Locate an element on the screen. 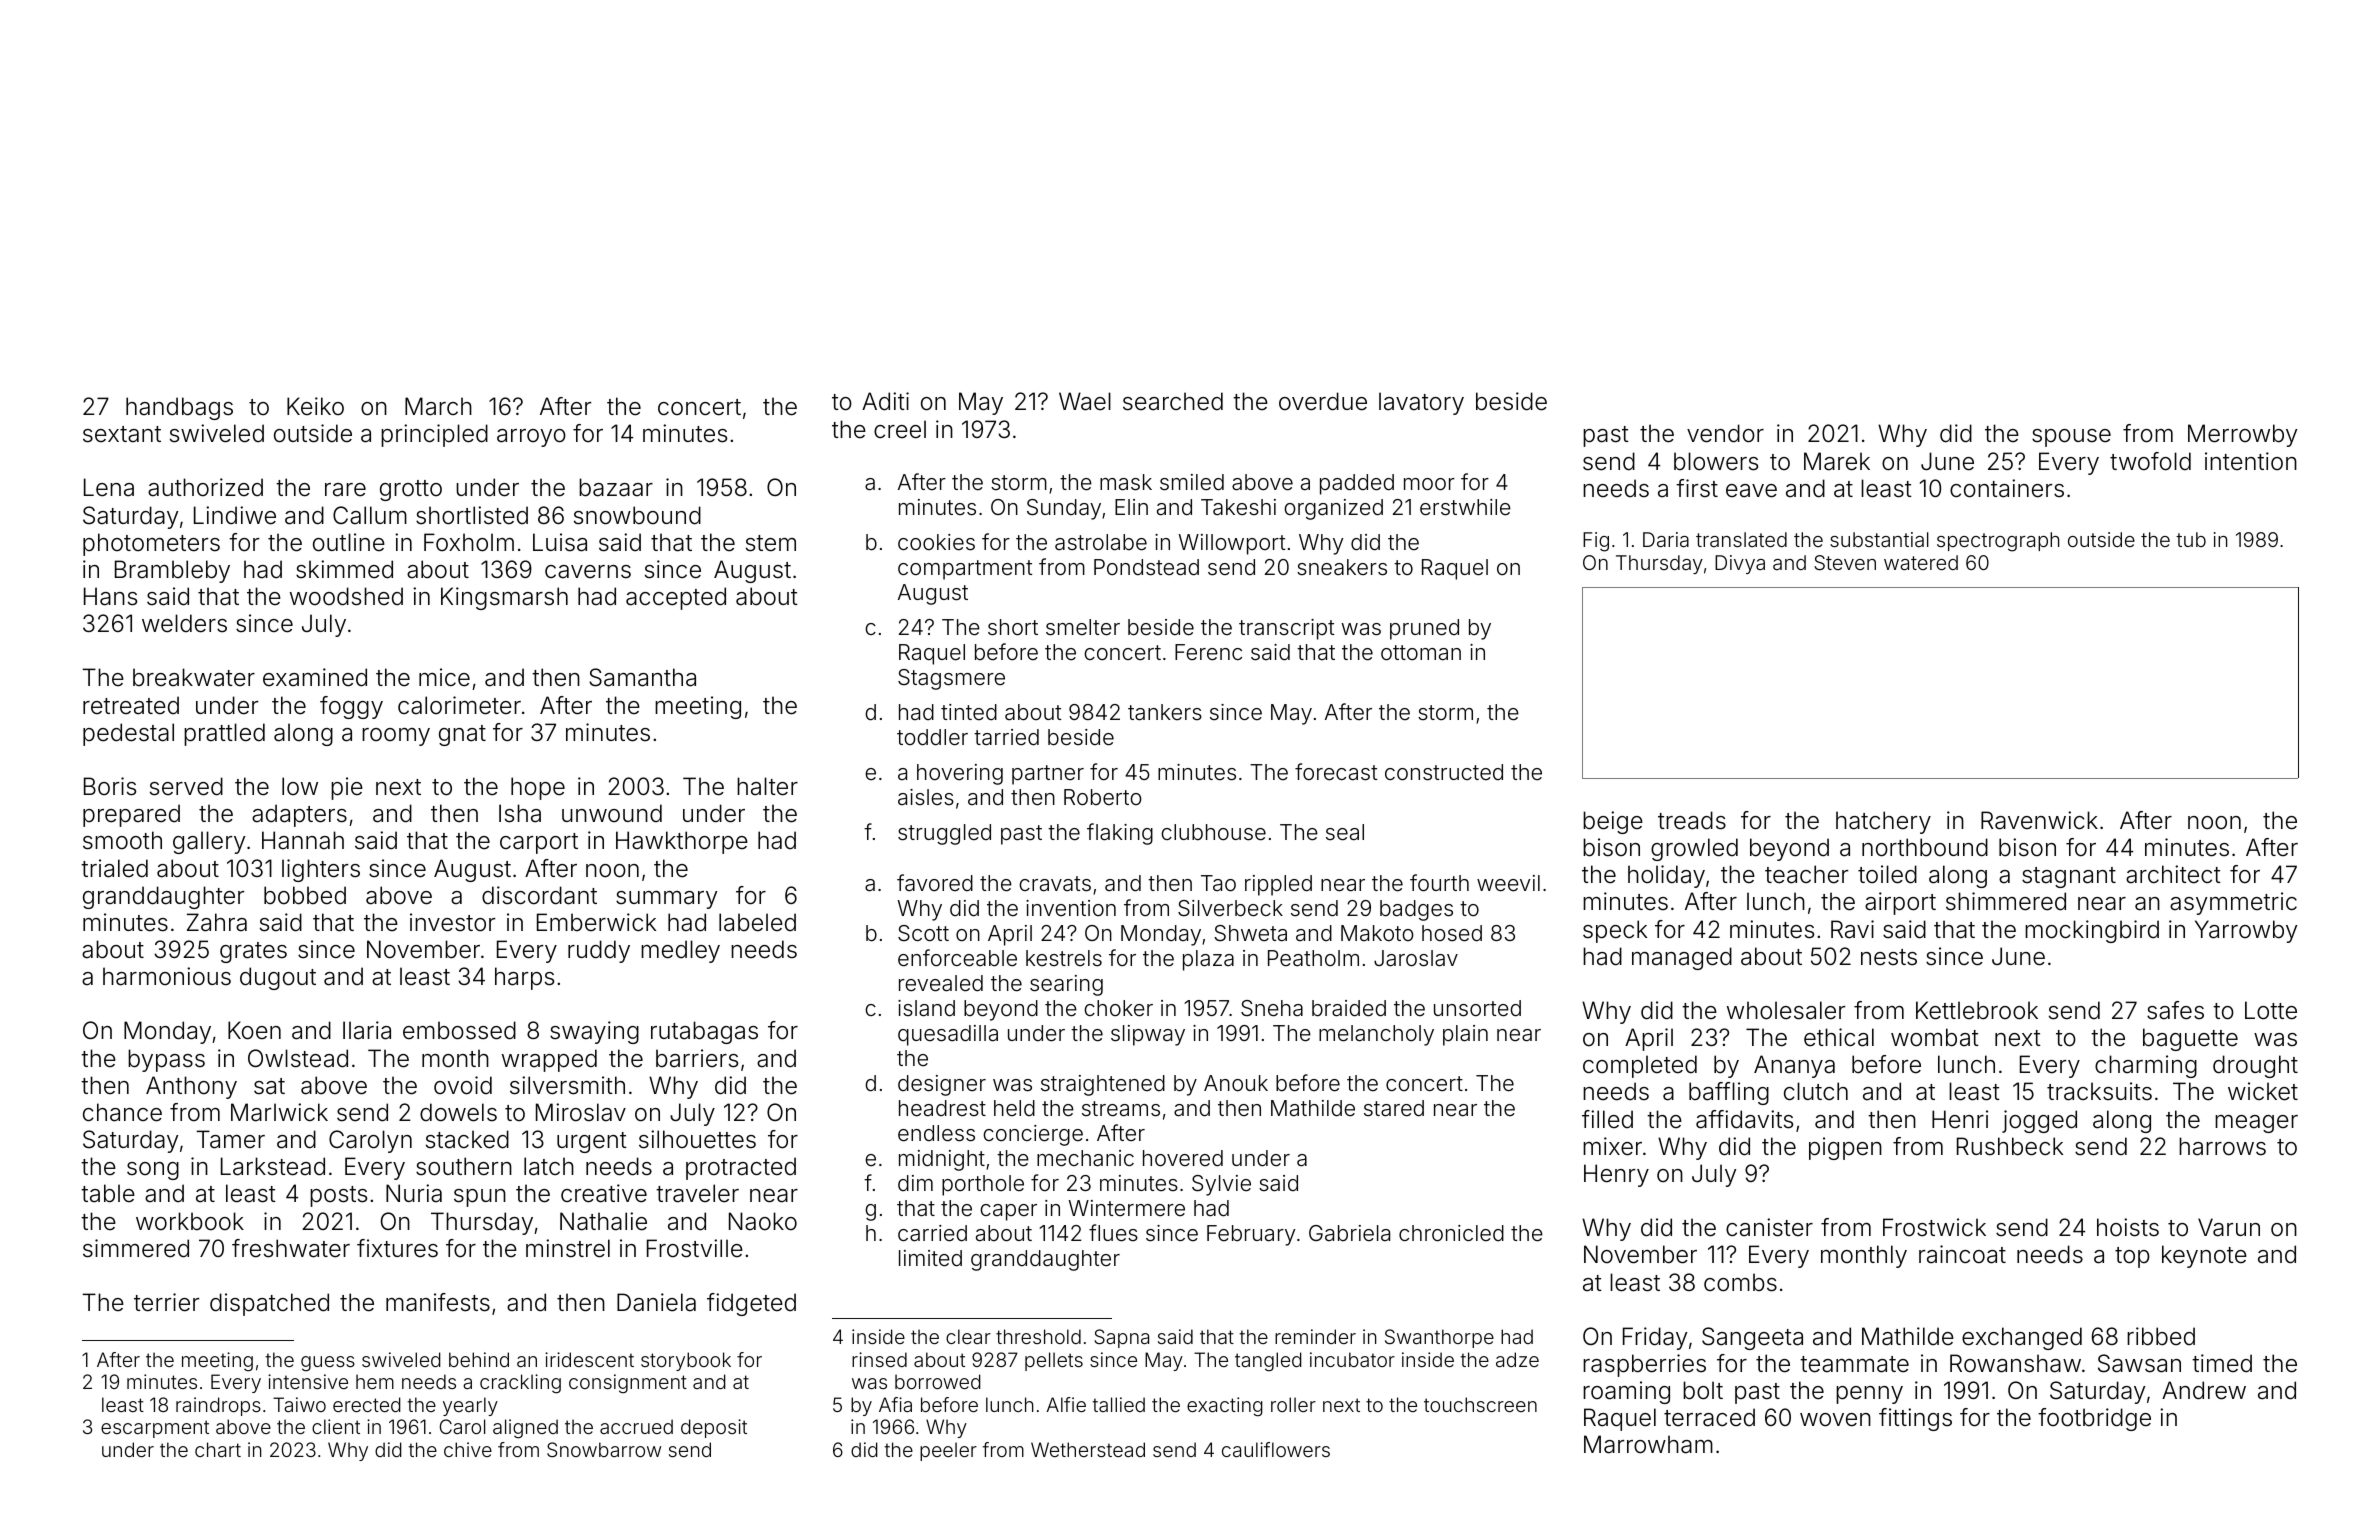 Image resolution: width=2380 pixels, height=1540 pixels. hatchery is located at coordinates (1883, 822).
